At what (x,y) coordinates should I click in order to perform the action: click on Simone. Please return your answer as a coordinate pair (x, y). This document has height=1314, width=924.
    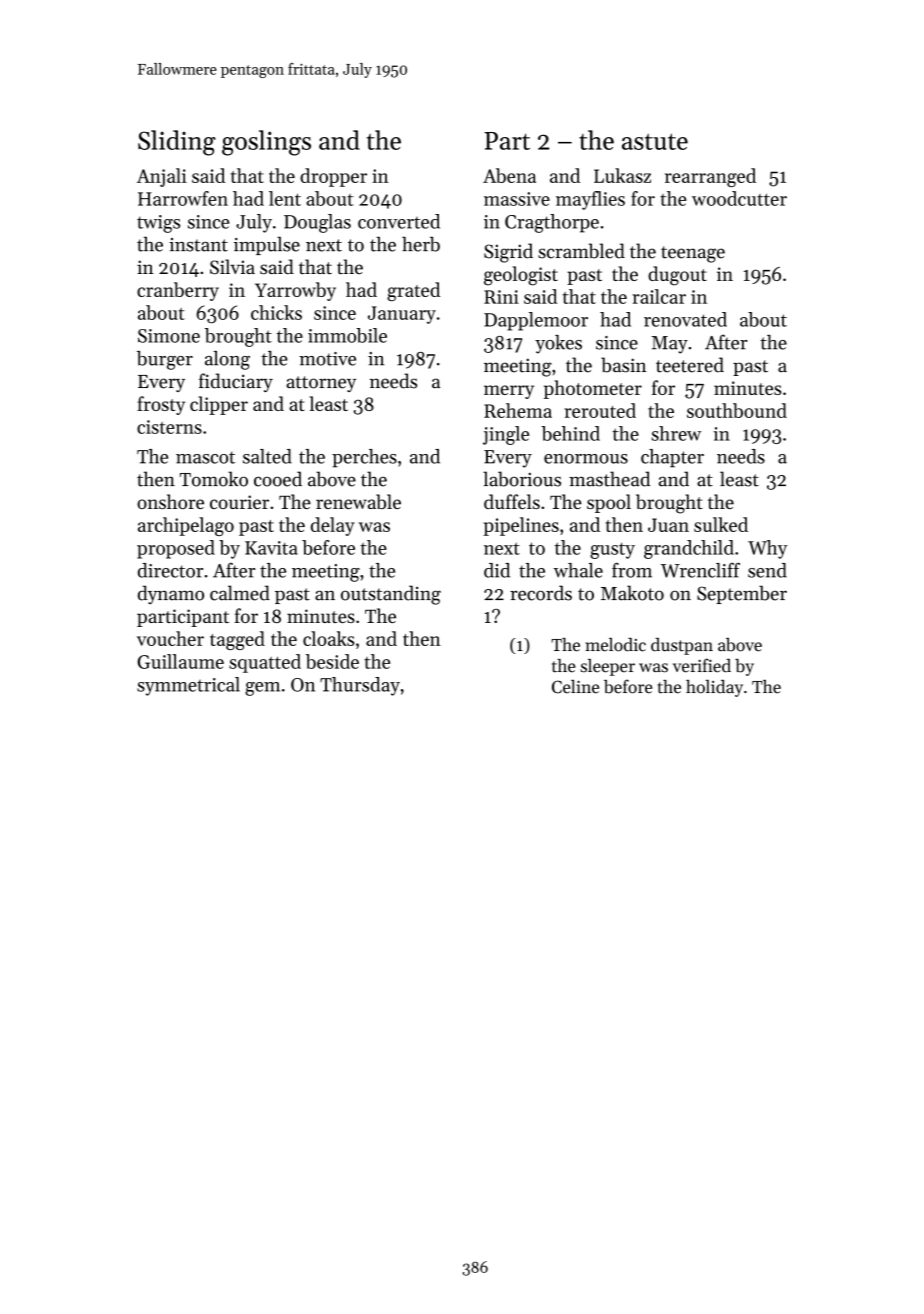
    Looking at the image, I should click on (169, 336).
